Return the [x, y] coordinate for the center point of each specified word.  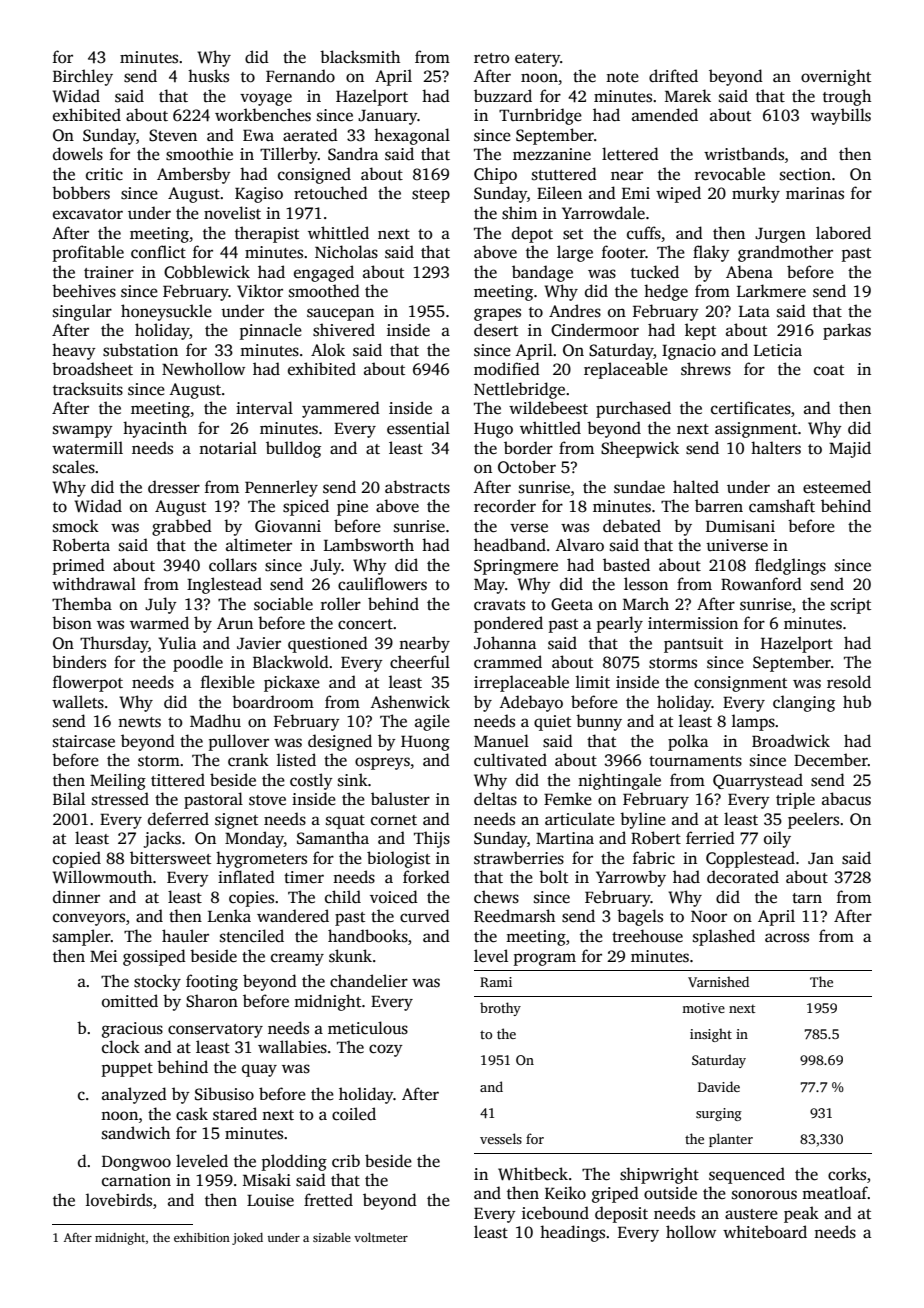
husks [208, 76]
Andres [575, 311]
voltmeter [381, 1237]
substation [140, 350]
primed [79, 566]
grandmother [785, 253]
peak [801, 1214]
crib [346, 1160]
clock [121, 1047]
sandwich [136, 1133]
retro [491, 58]
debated [632, 526]
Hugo [493, 430]
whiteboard [765, 1232]
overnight [836, 77]
